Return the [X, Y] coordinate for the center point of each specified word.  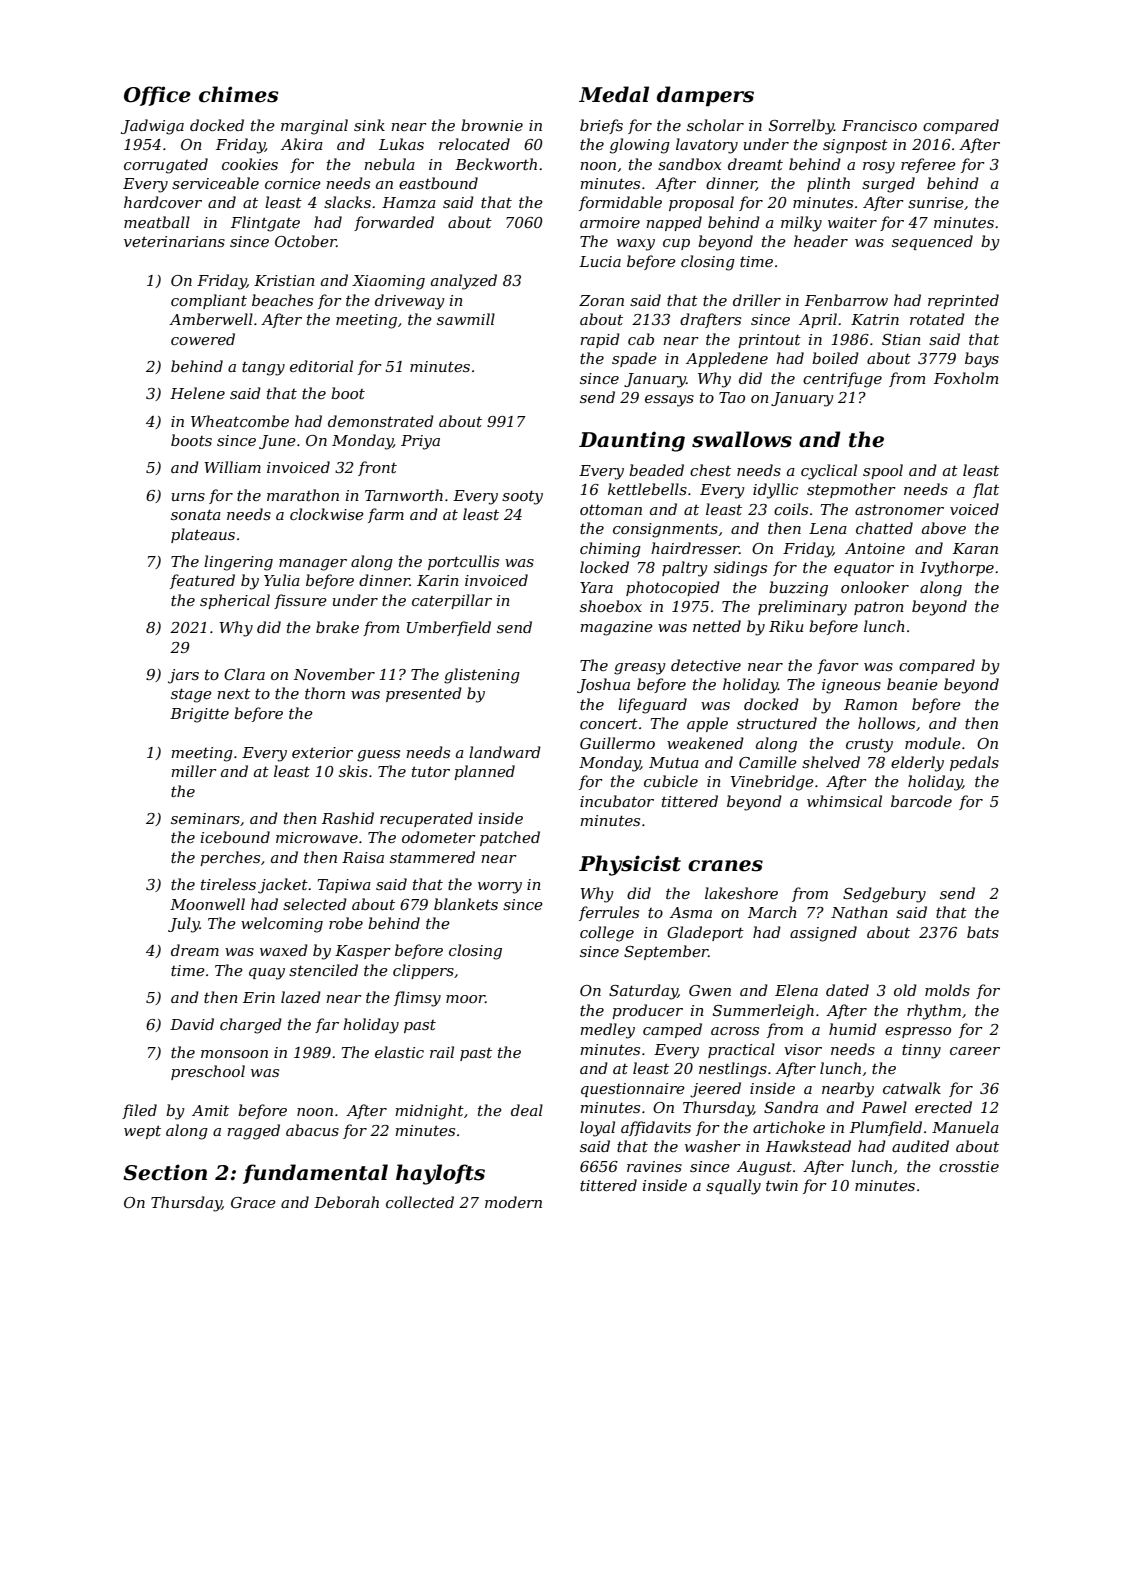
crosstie [969, 1166]
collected [420, 1202]
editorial [321, 366]
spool [883, 471]
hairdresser [695, 548]
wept [142, 1132]
